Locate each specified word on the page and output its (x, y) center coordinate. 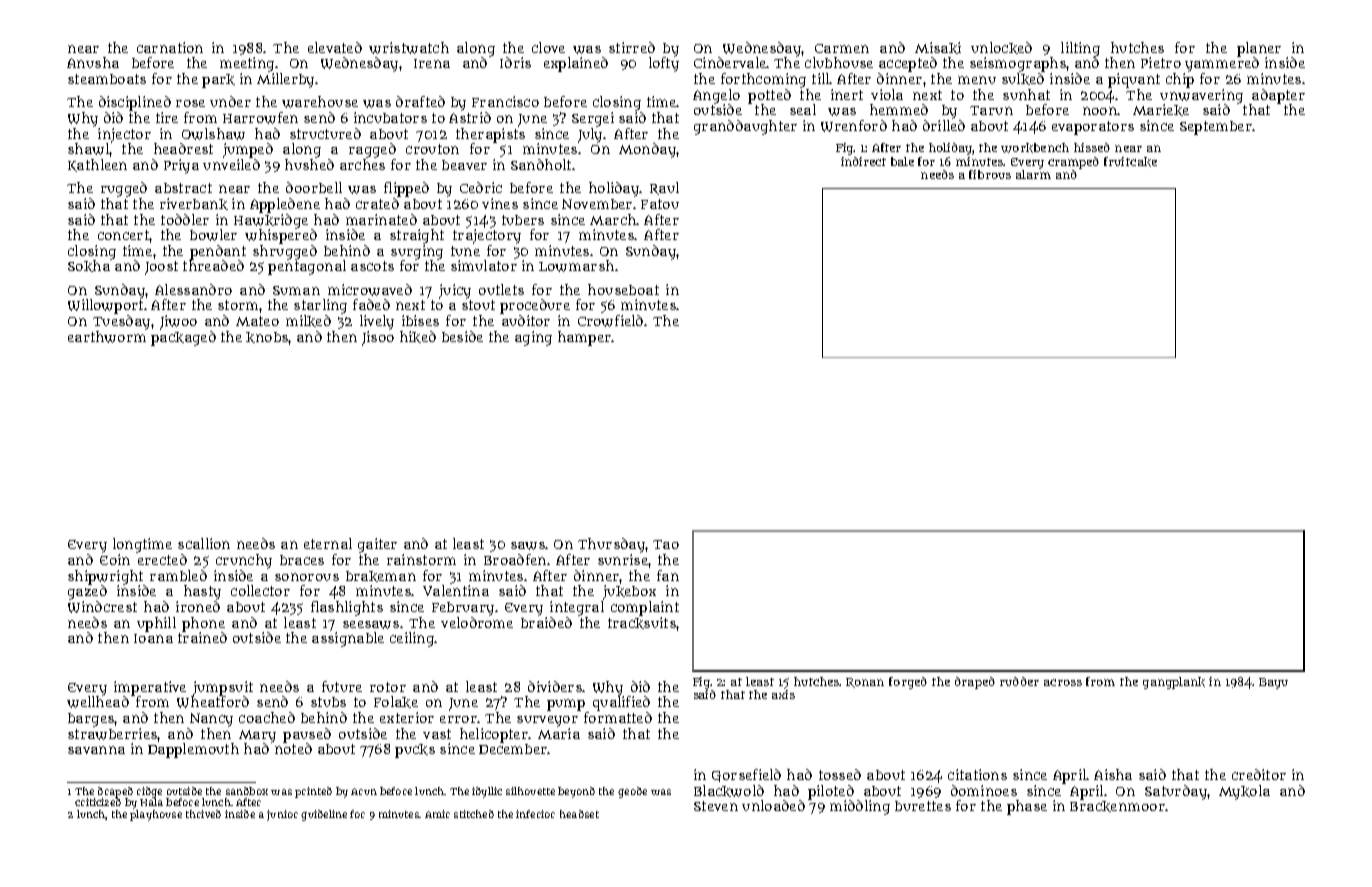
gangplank (1174, 683)
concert (123, 235)
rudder (1019, 681)
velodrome (477, 622)
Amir (437, 814)
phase (1027, 807)
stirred (632, 47)
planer (1259, 49)
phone (203, 624)
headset (579, 814)
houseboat (623, 289)
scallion (204, 543)
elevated (335, 47)
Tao (666, 544)
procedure (535, 306)
